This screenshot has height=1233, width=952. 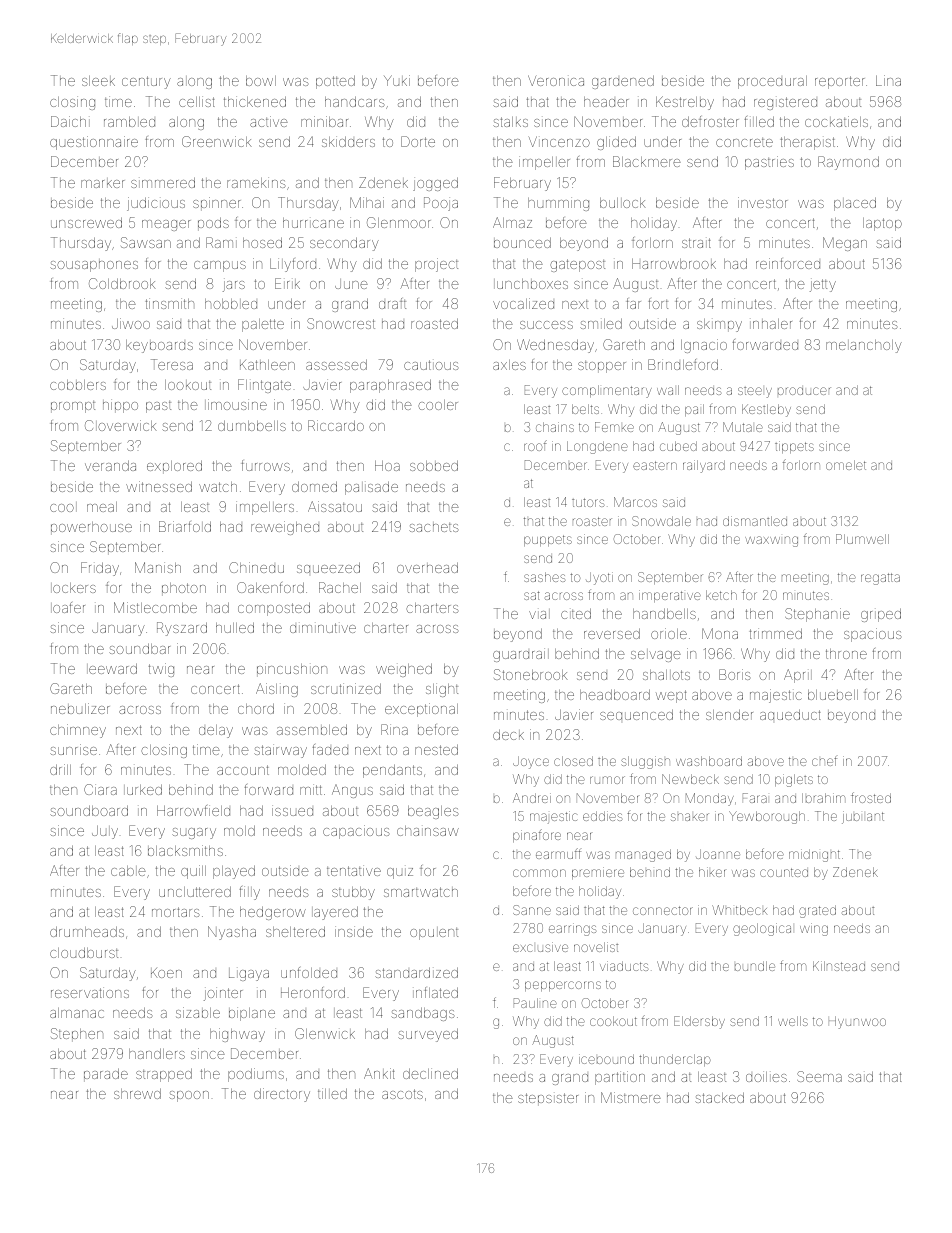 I want to click on powerhouse, so click(x=91, y=528).
